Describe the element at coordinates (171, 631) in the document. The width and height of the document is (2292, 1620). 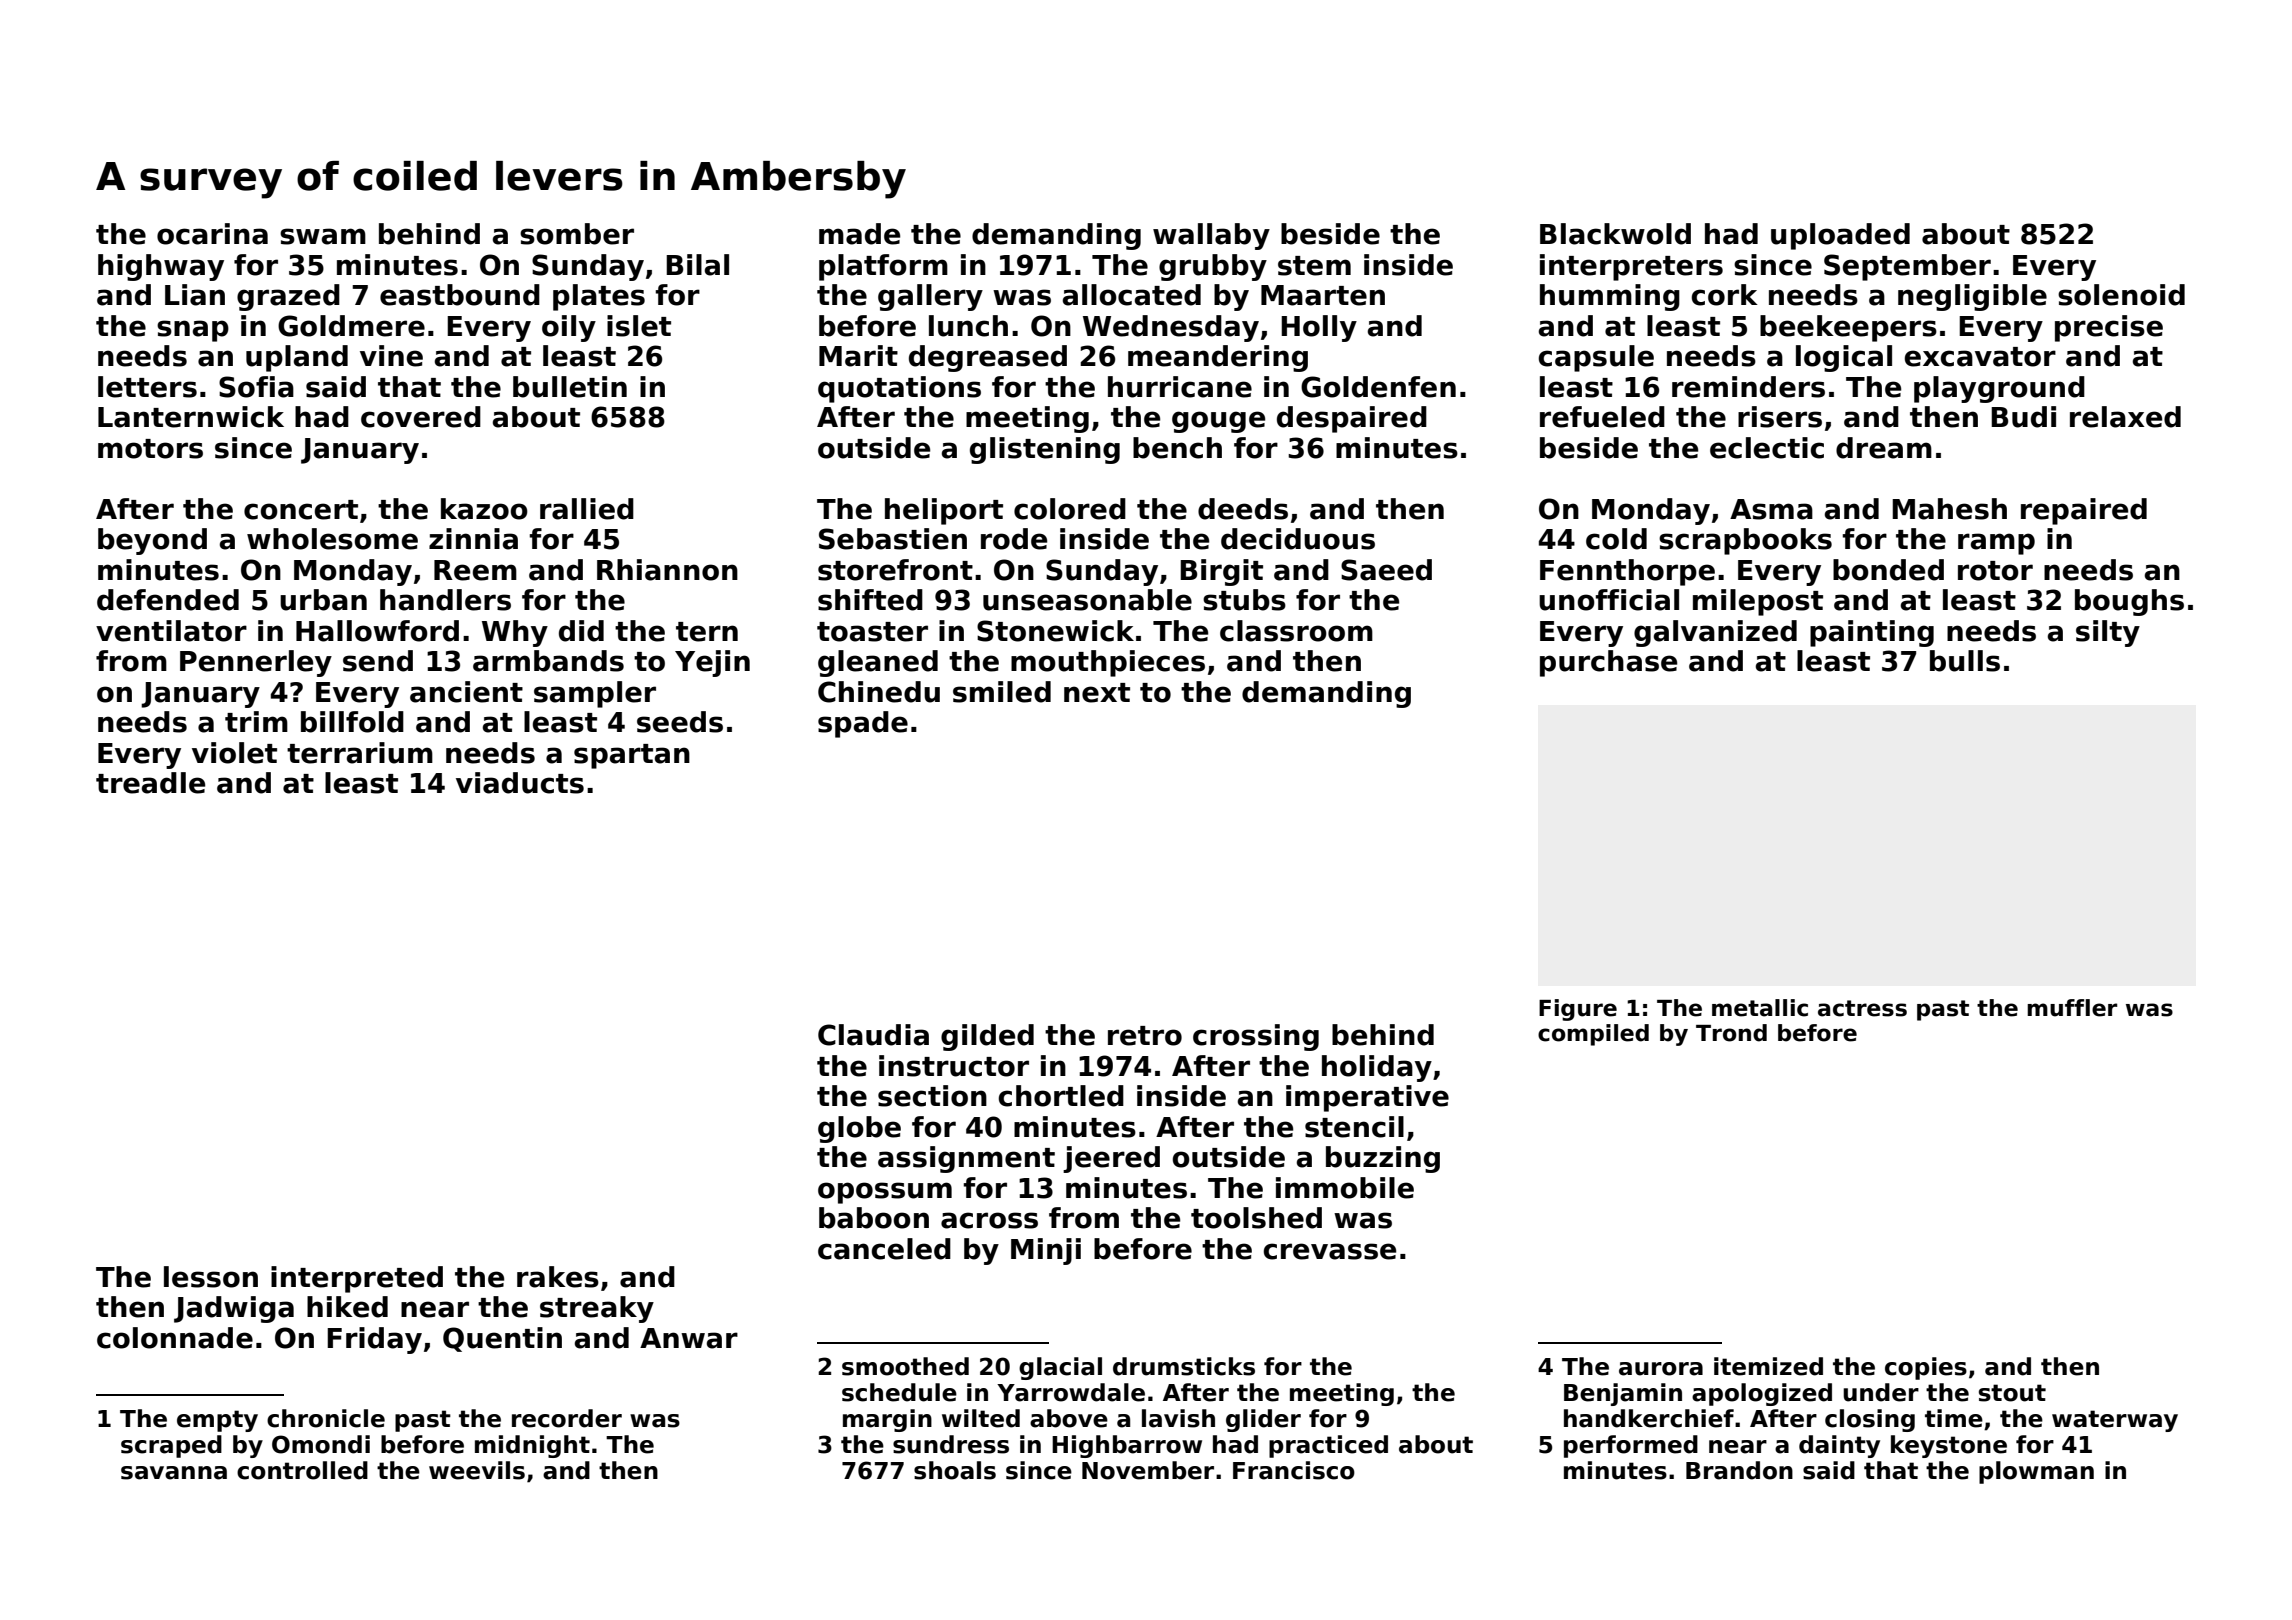
I see `ventilator` at that location.
